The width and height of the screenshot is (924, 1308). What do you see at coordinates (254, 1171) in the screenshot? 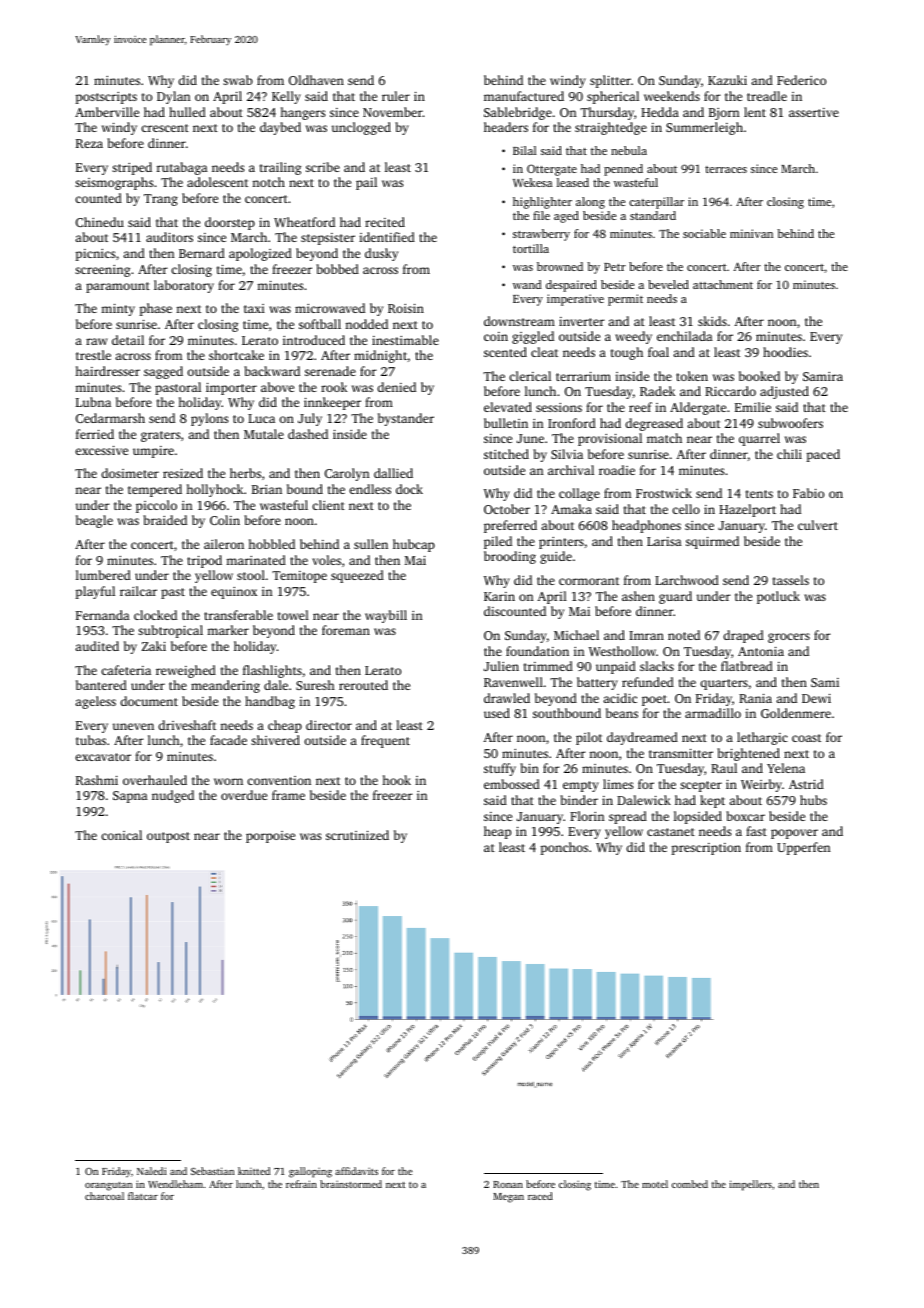
I see `knitted` at bounding box center [254, 1171].
